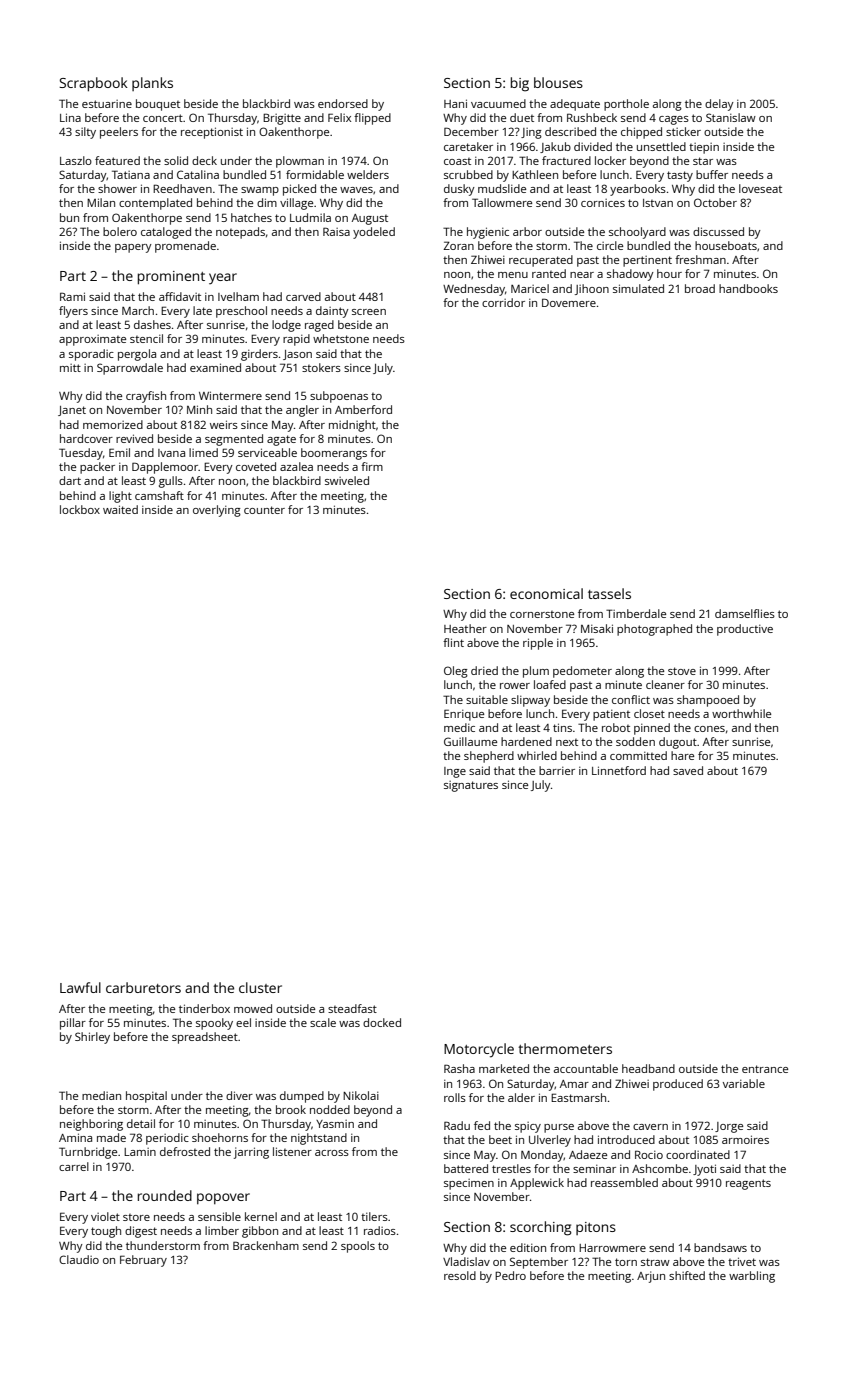 The height and width of the screenshot is (1400, 849). Describe the element at coordinates (152, 84) in the screenshot. I see `planks` at that location.
